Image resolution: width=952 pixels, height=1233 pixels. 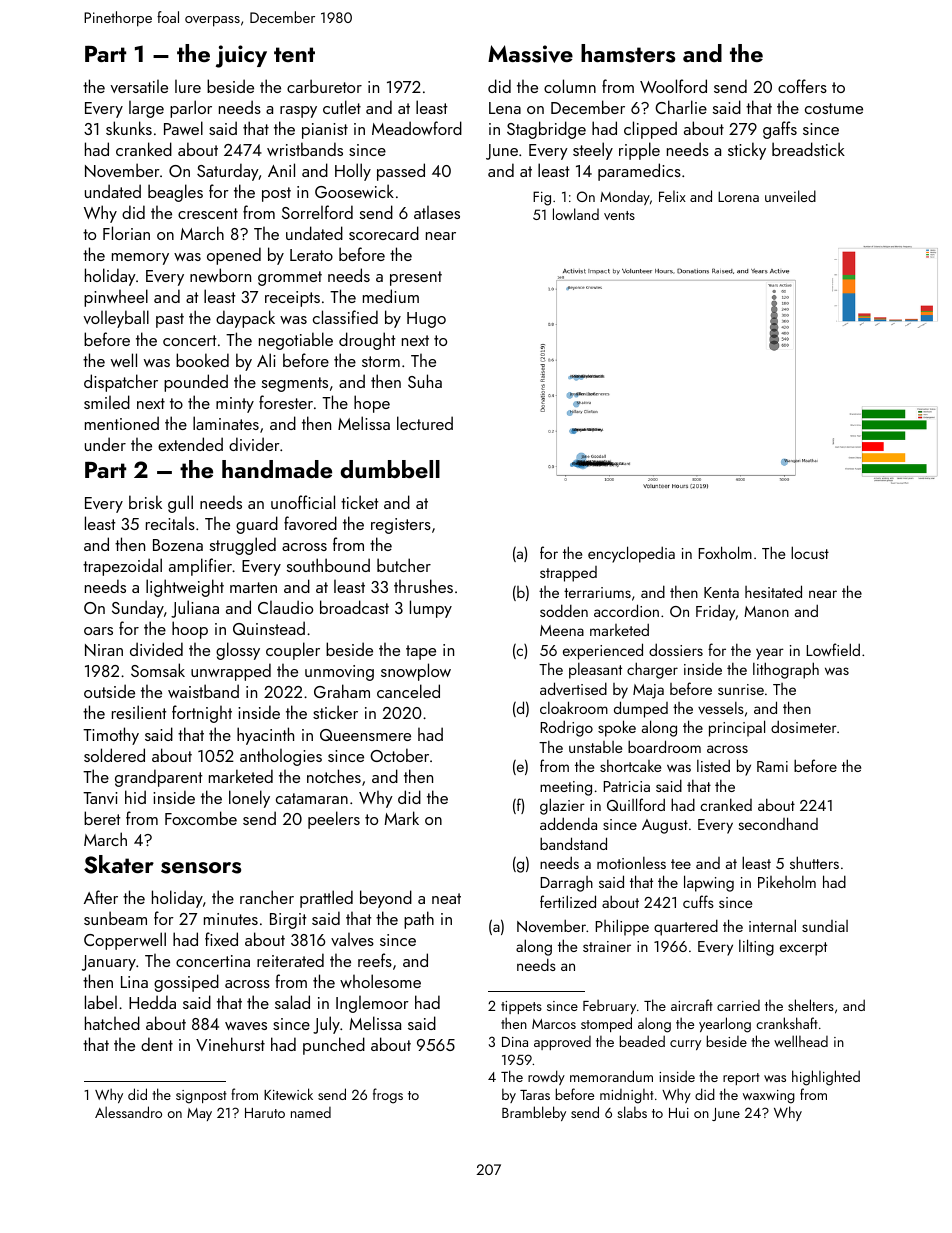 I want to click on fixed, so click(x=221, y=939).
